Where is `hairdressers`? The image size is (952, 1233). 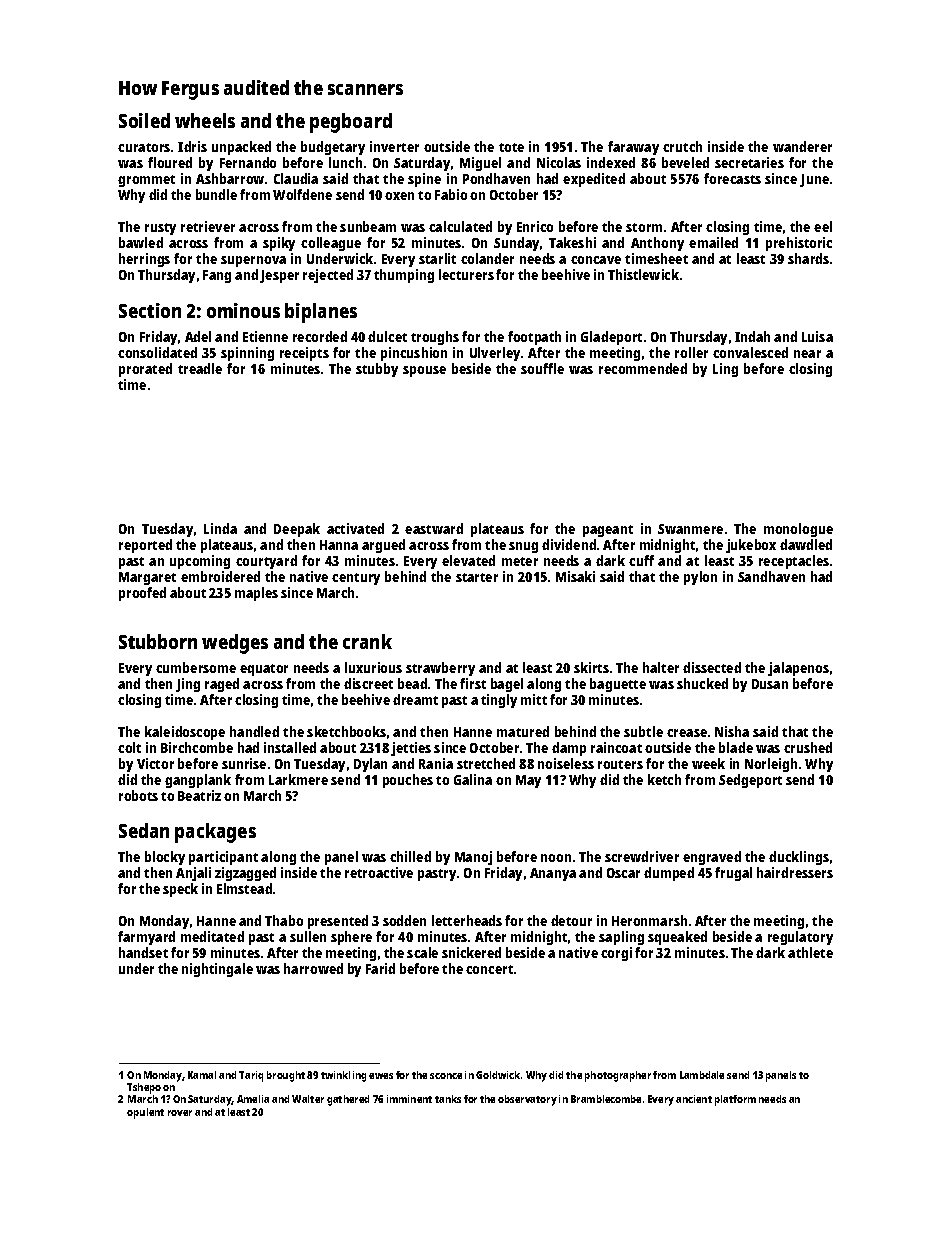
hairdressers is located at coordinates (795, 872).
